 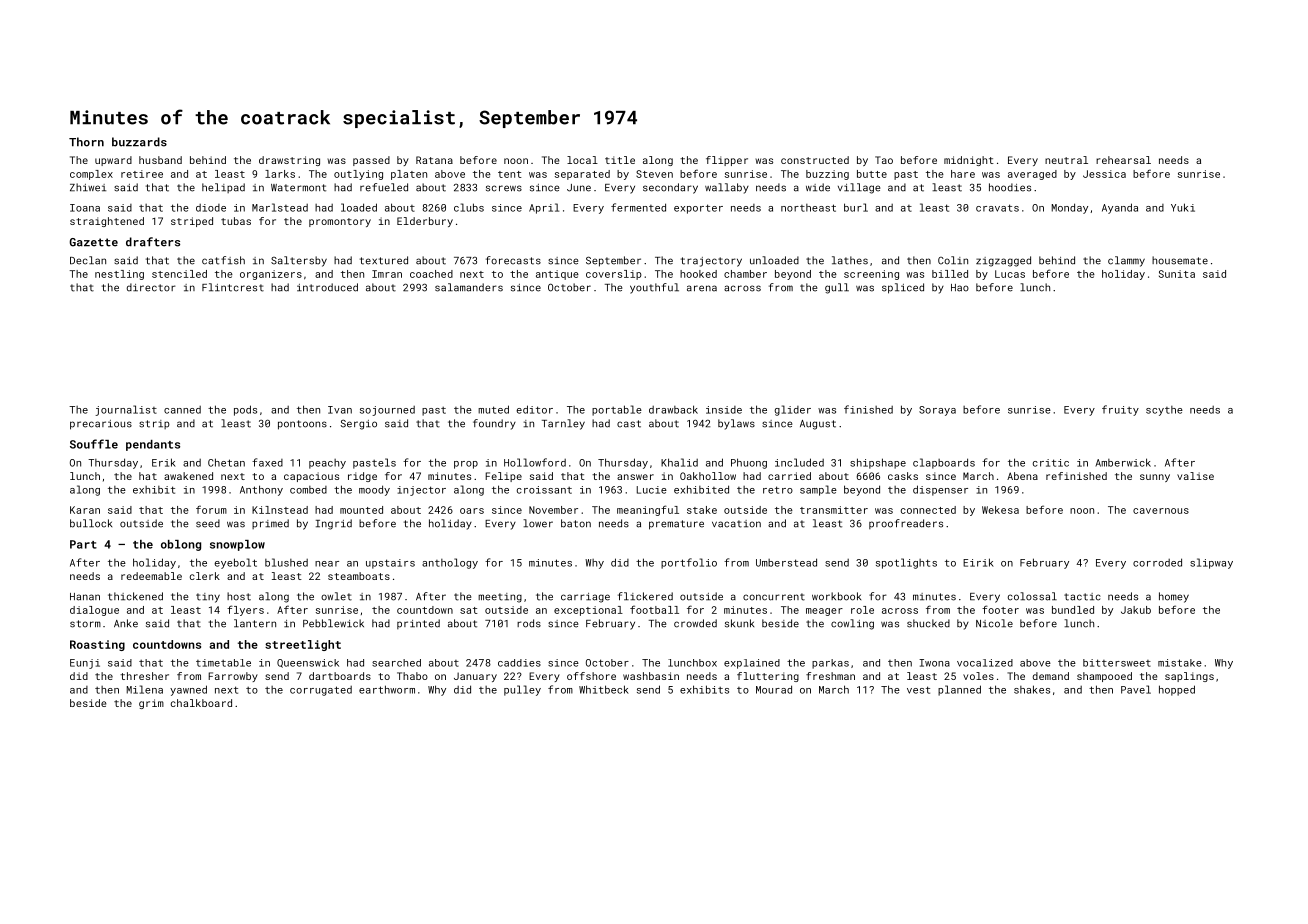 What do you see at coordinates (1161, 511) in the screenshot?
I see `cavernous` at bounding box center [1161, 511].
